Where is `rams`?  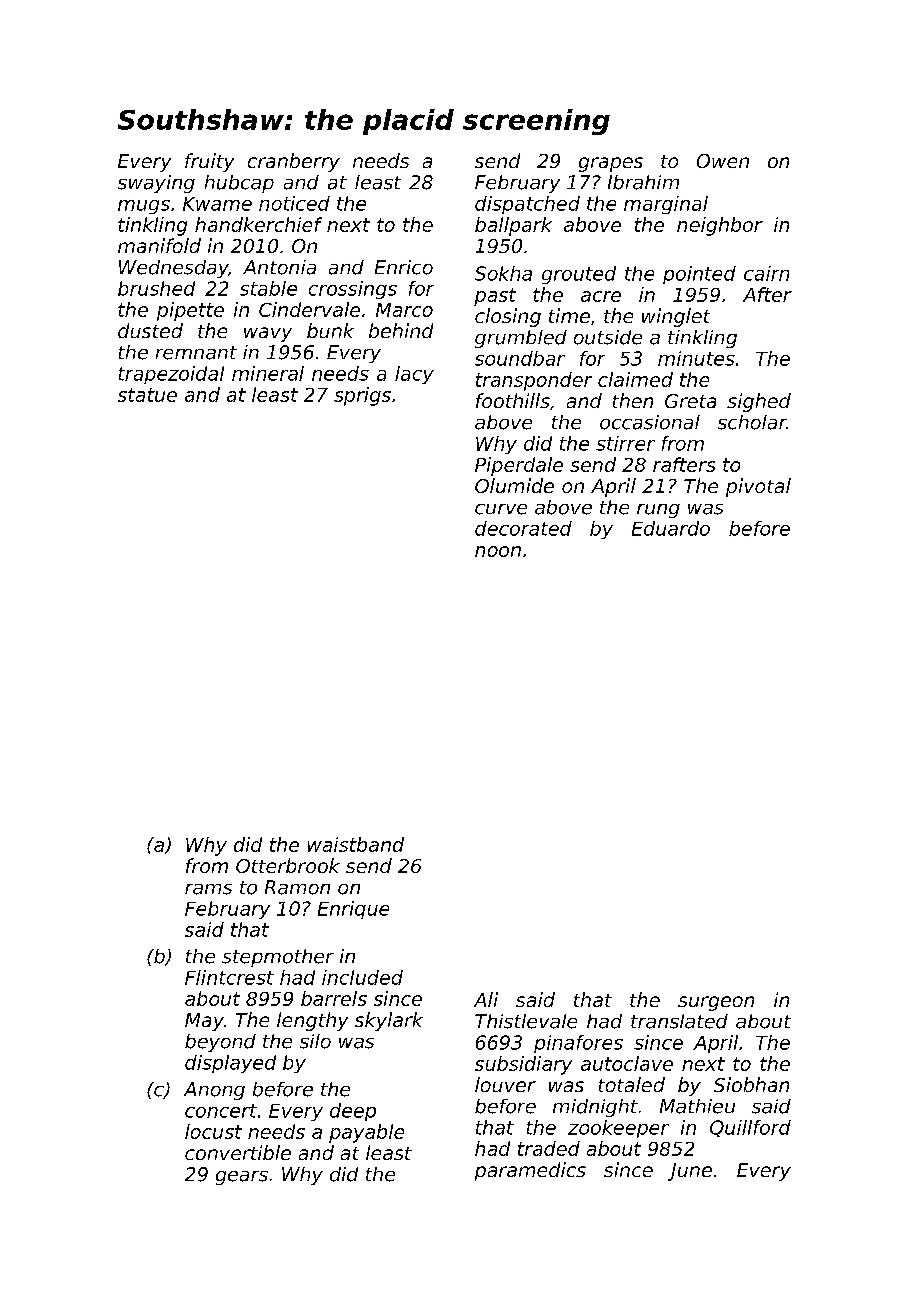 rams is located at coordinates (208, 889).
